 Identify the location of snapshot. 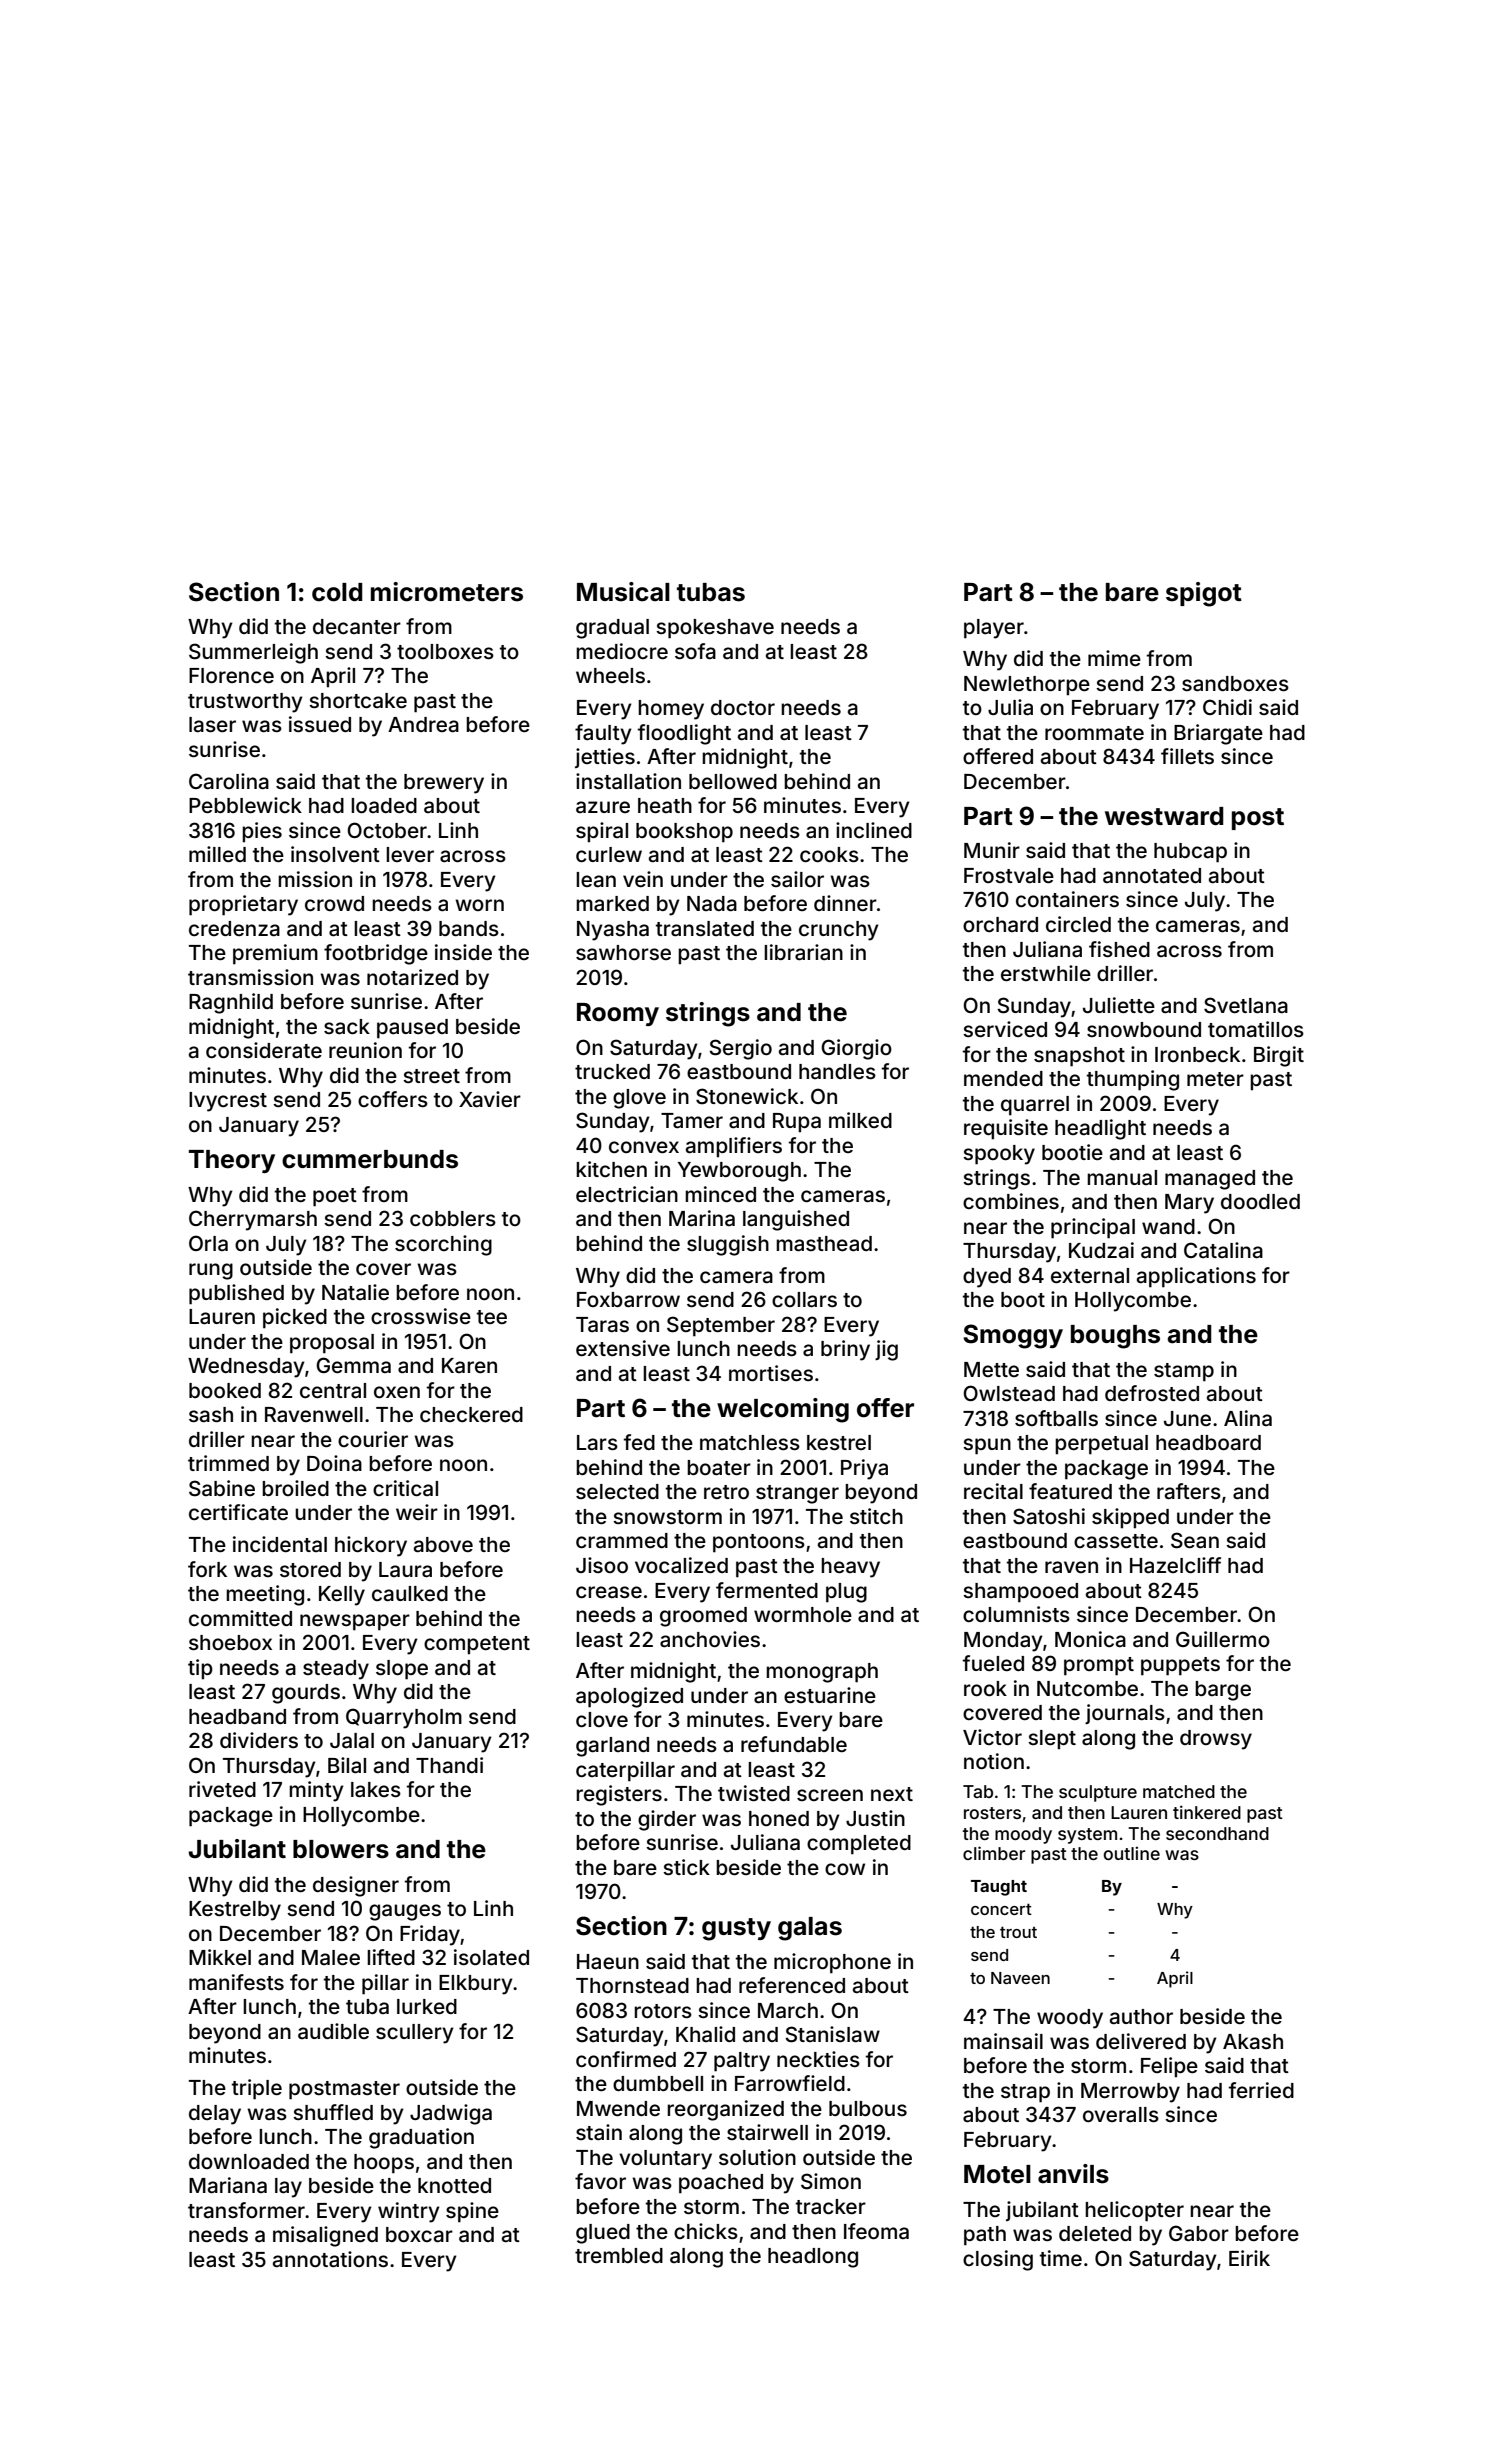
(1079, 1057).
